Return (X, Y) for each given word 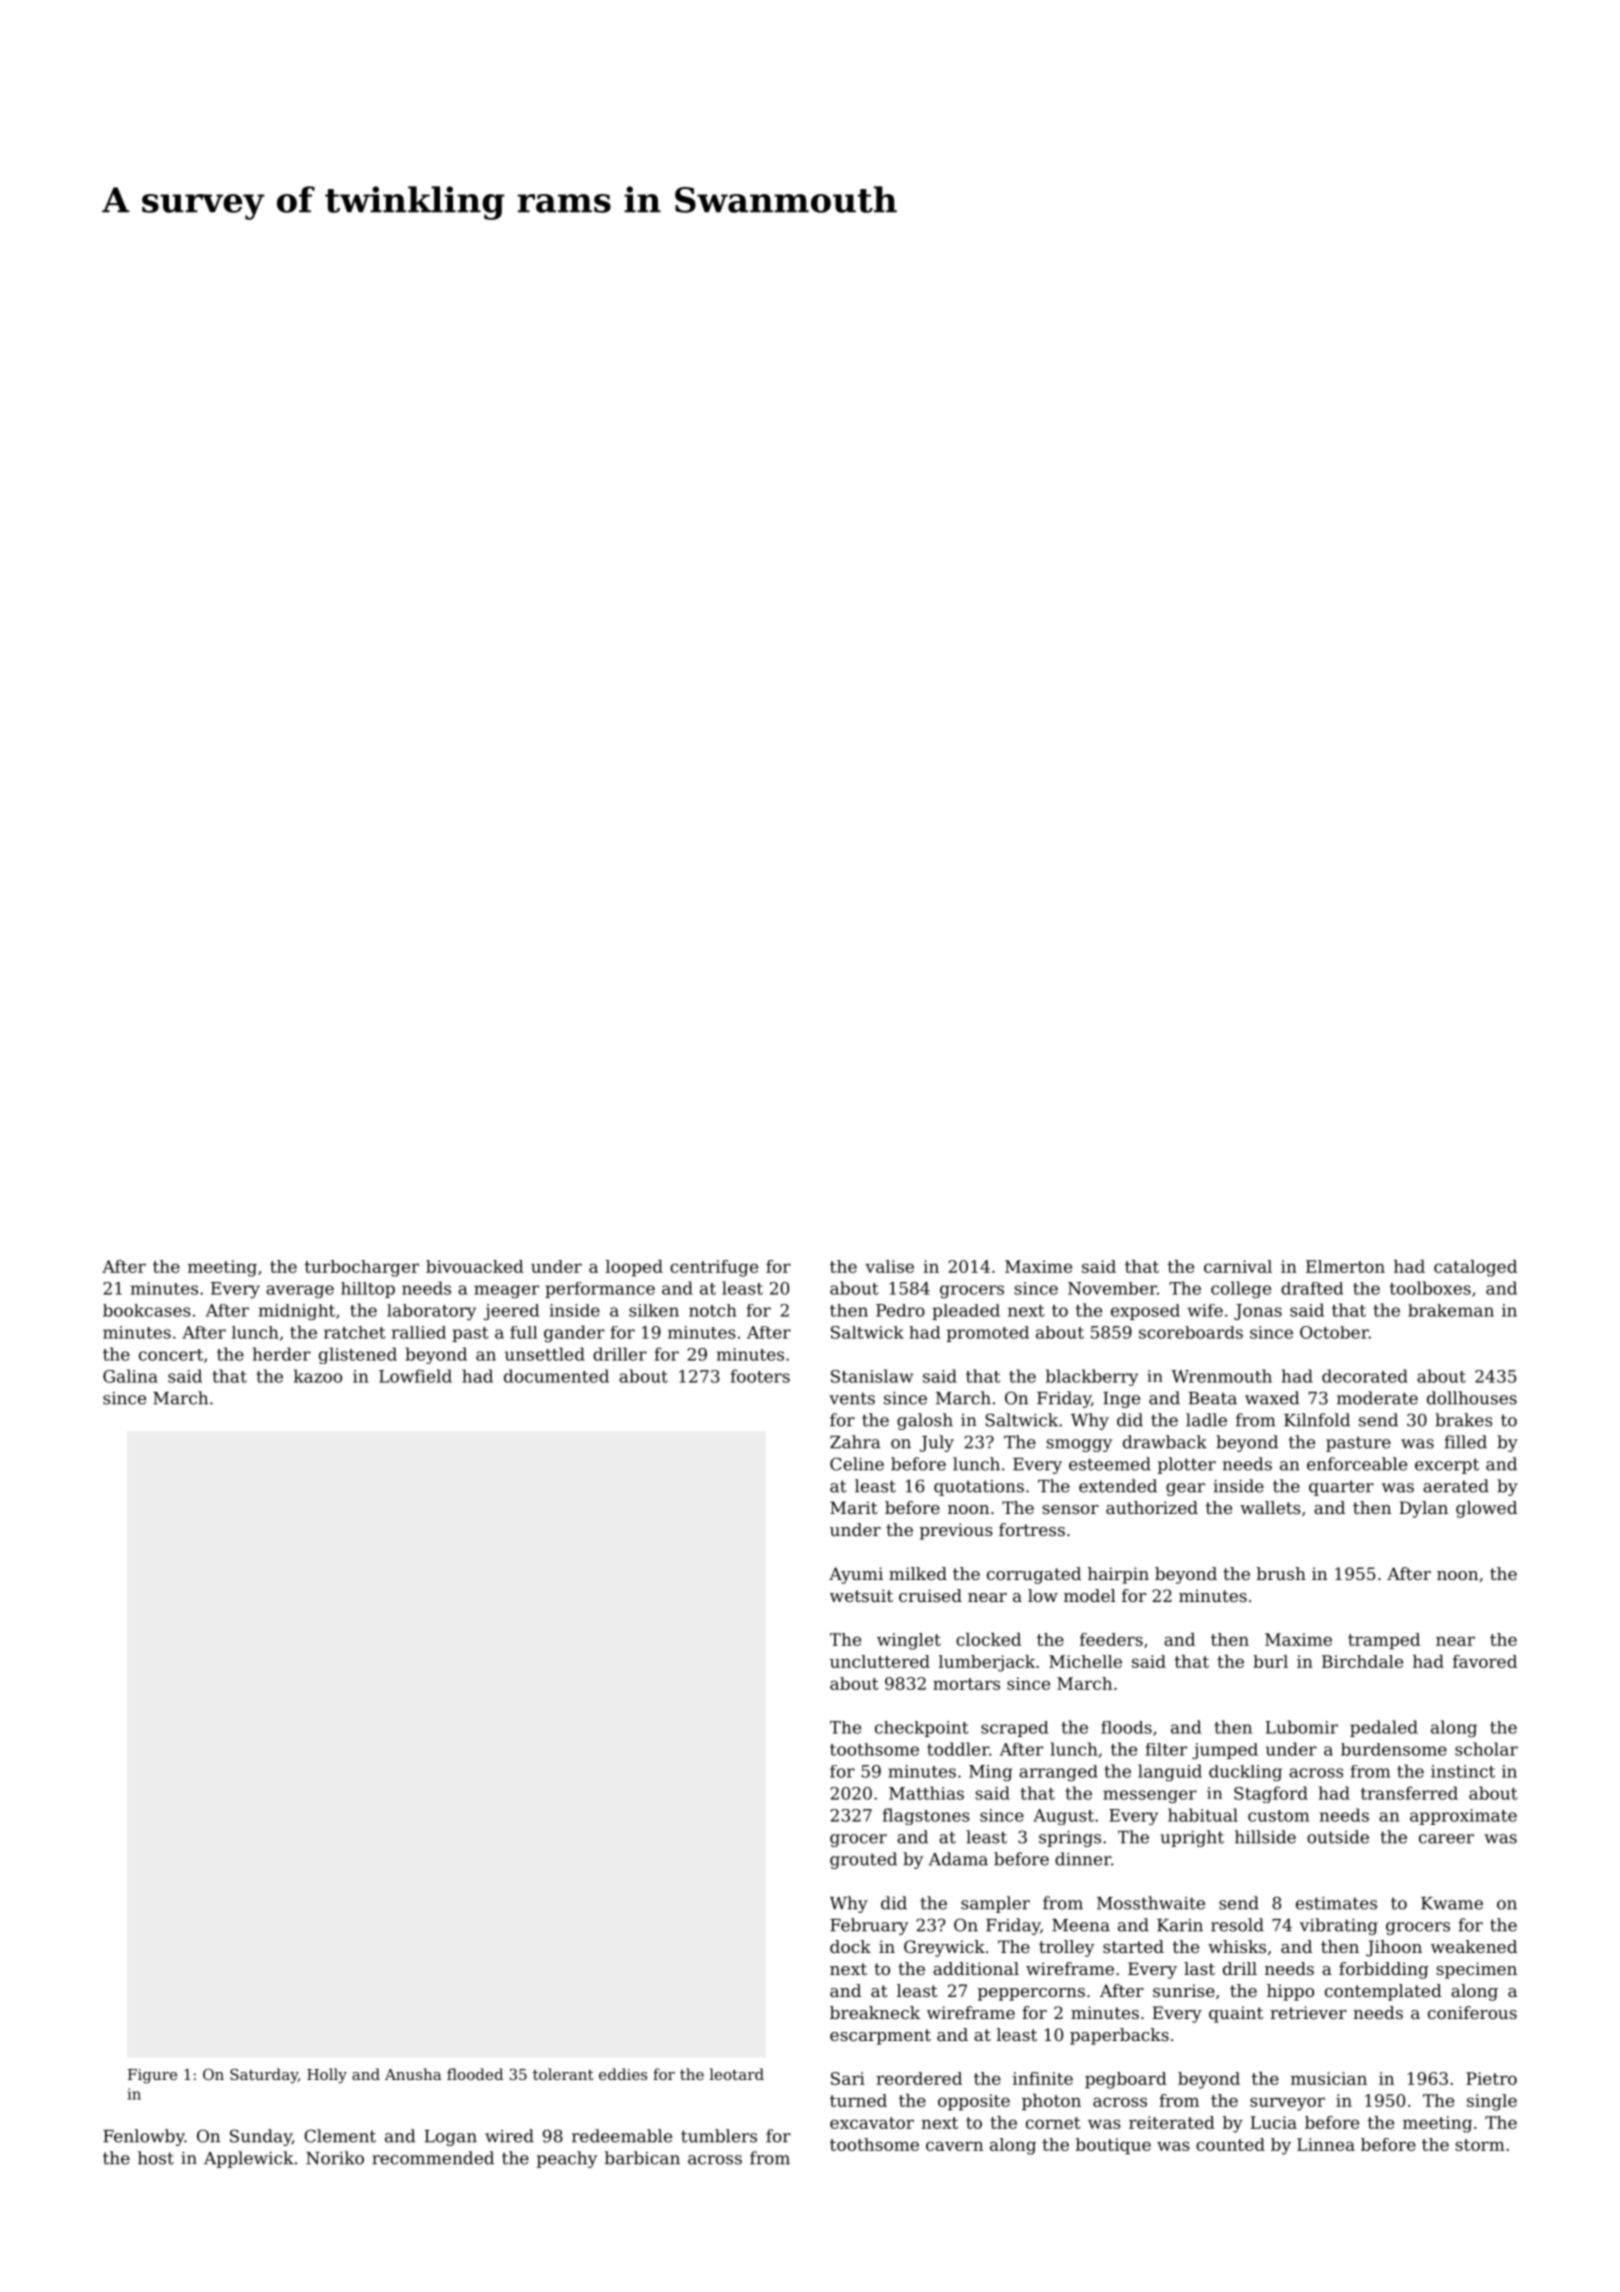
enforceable (1357, 1464)
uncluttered (880, 1661)
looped (634, 1268)
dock (850, 1946)
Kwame (1452, 1903)
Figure (152, 2076)
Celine (857, 1464)
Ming (990, 1773)
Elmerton (1345, 1266)
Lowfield (415, 1376)
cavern (954, 2146)
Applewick (249, 2159)
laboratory (431, 1312)
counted (1230, 2144)
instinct (1463, 1771)
